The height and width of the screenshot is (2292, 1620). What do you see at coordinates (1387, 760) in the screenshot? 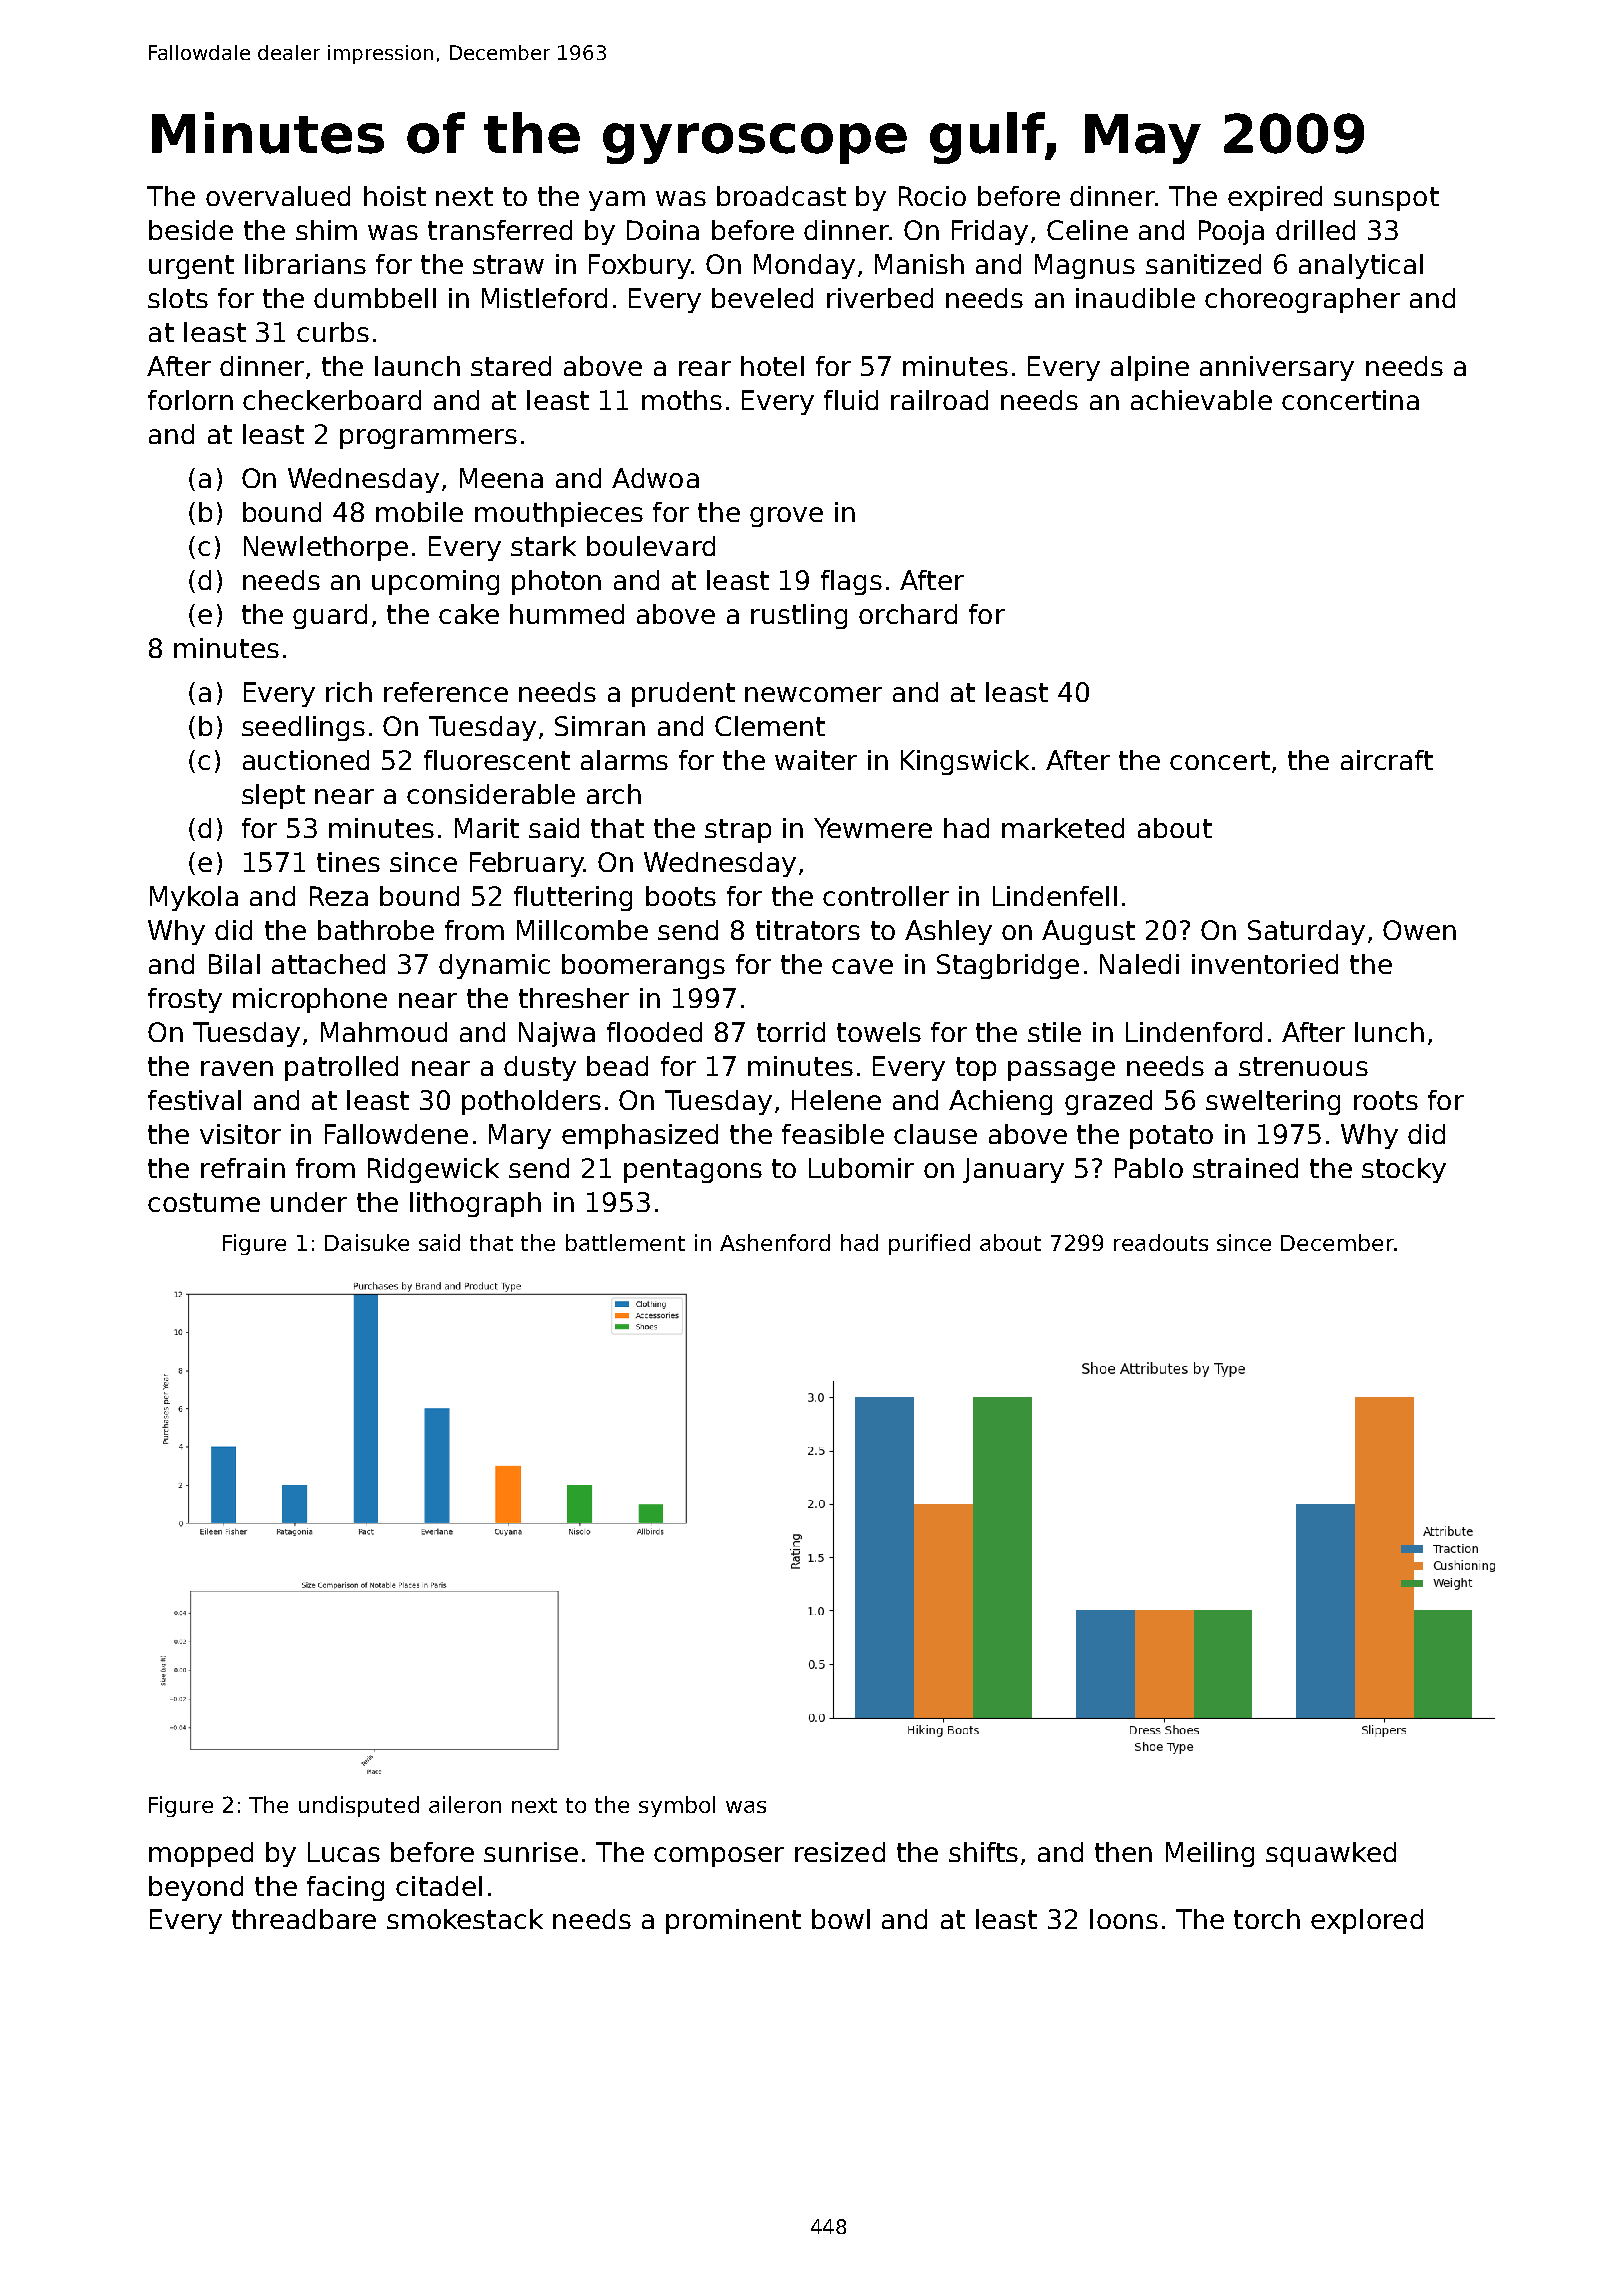
I see `aircraft` at bounding box center [1387, 760].
